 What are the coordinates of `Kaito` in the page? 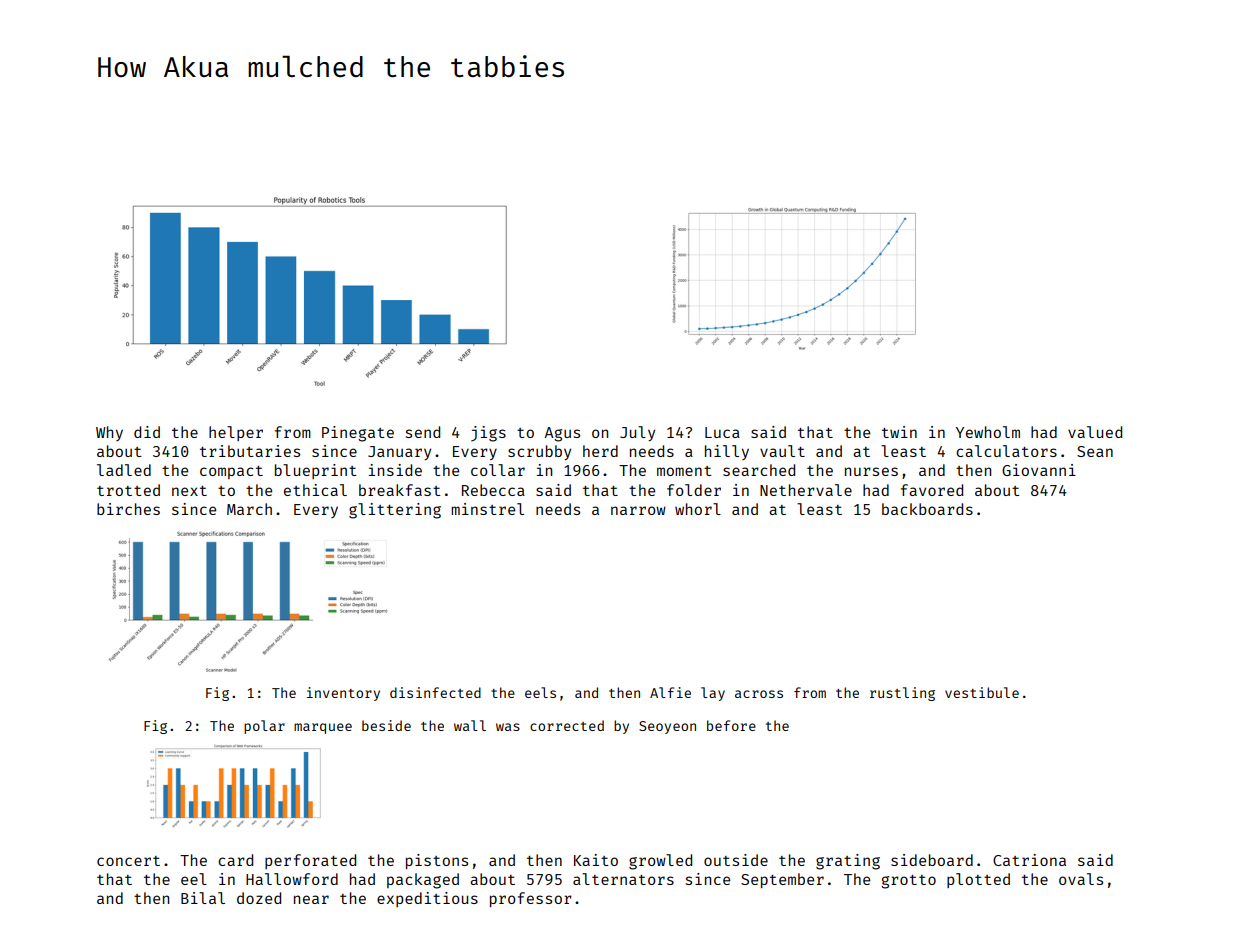 It's located at (596, 860).
